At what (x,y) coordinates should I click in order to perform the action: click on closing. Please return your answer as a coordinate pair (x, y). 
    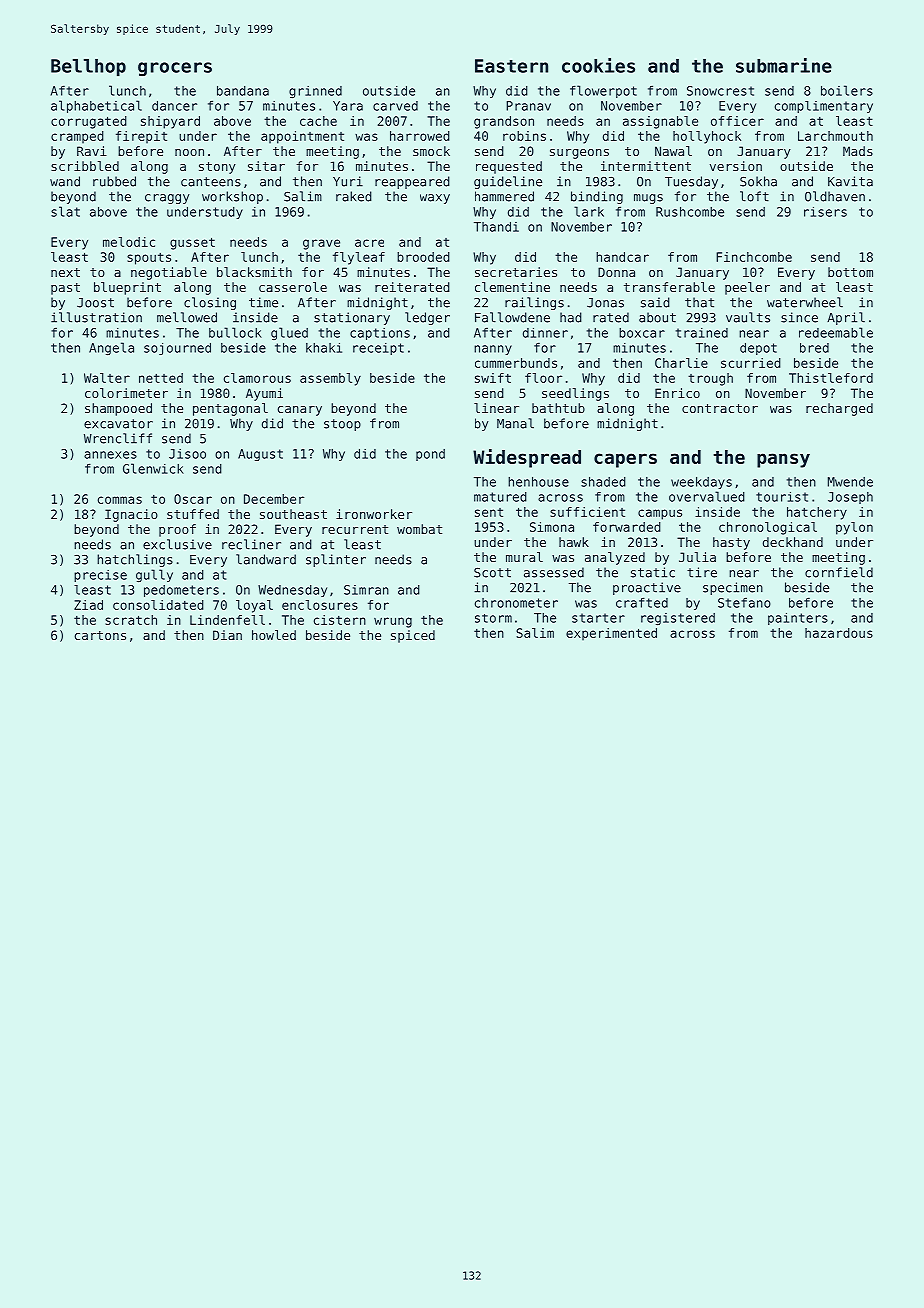
    Looking at the image, I should click on (210, 303).
